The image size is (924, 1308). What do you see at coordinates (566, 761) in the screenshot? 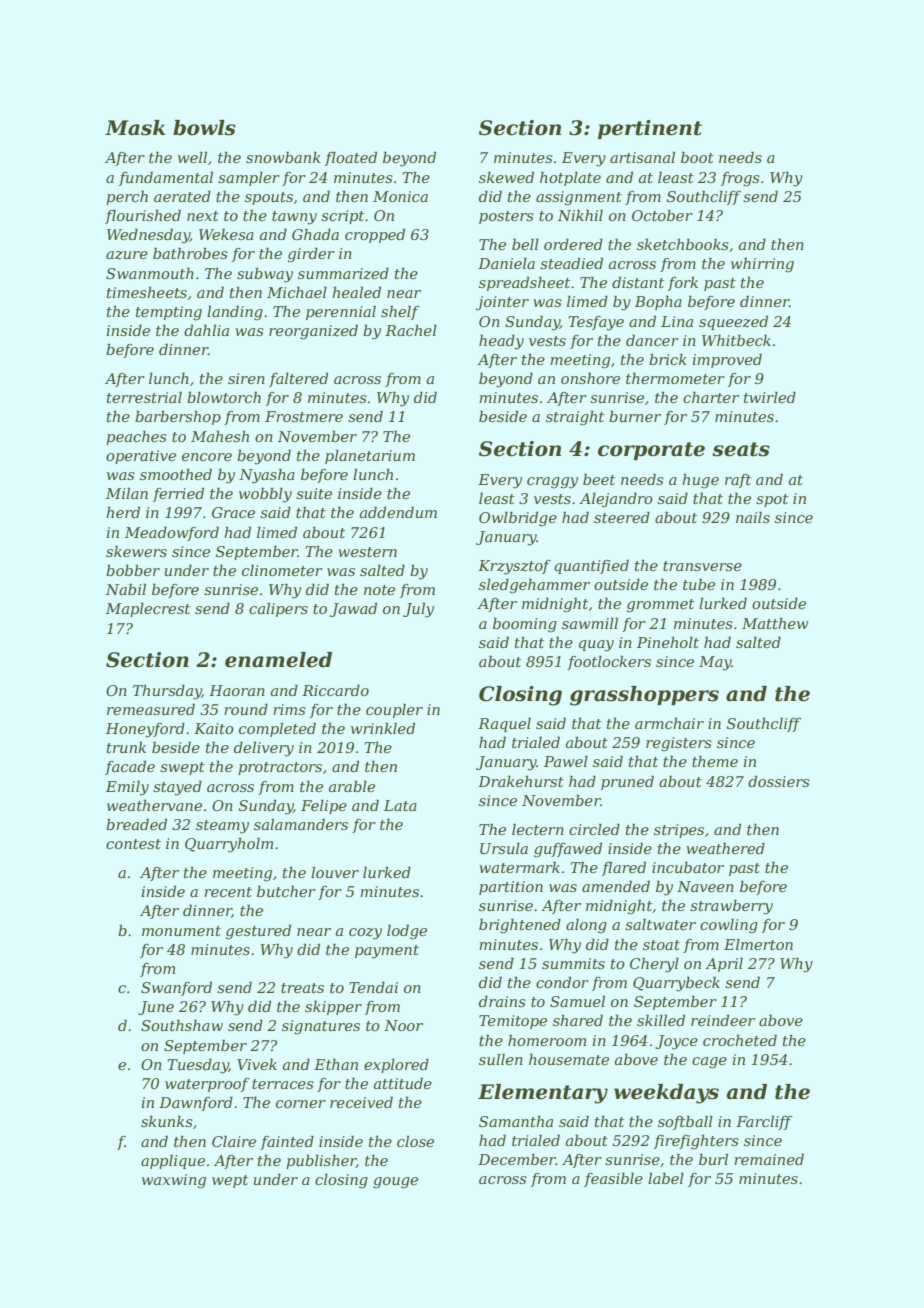
I see `Pawel` at bounding box center [566, 761].
